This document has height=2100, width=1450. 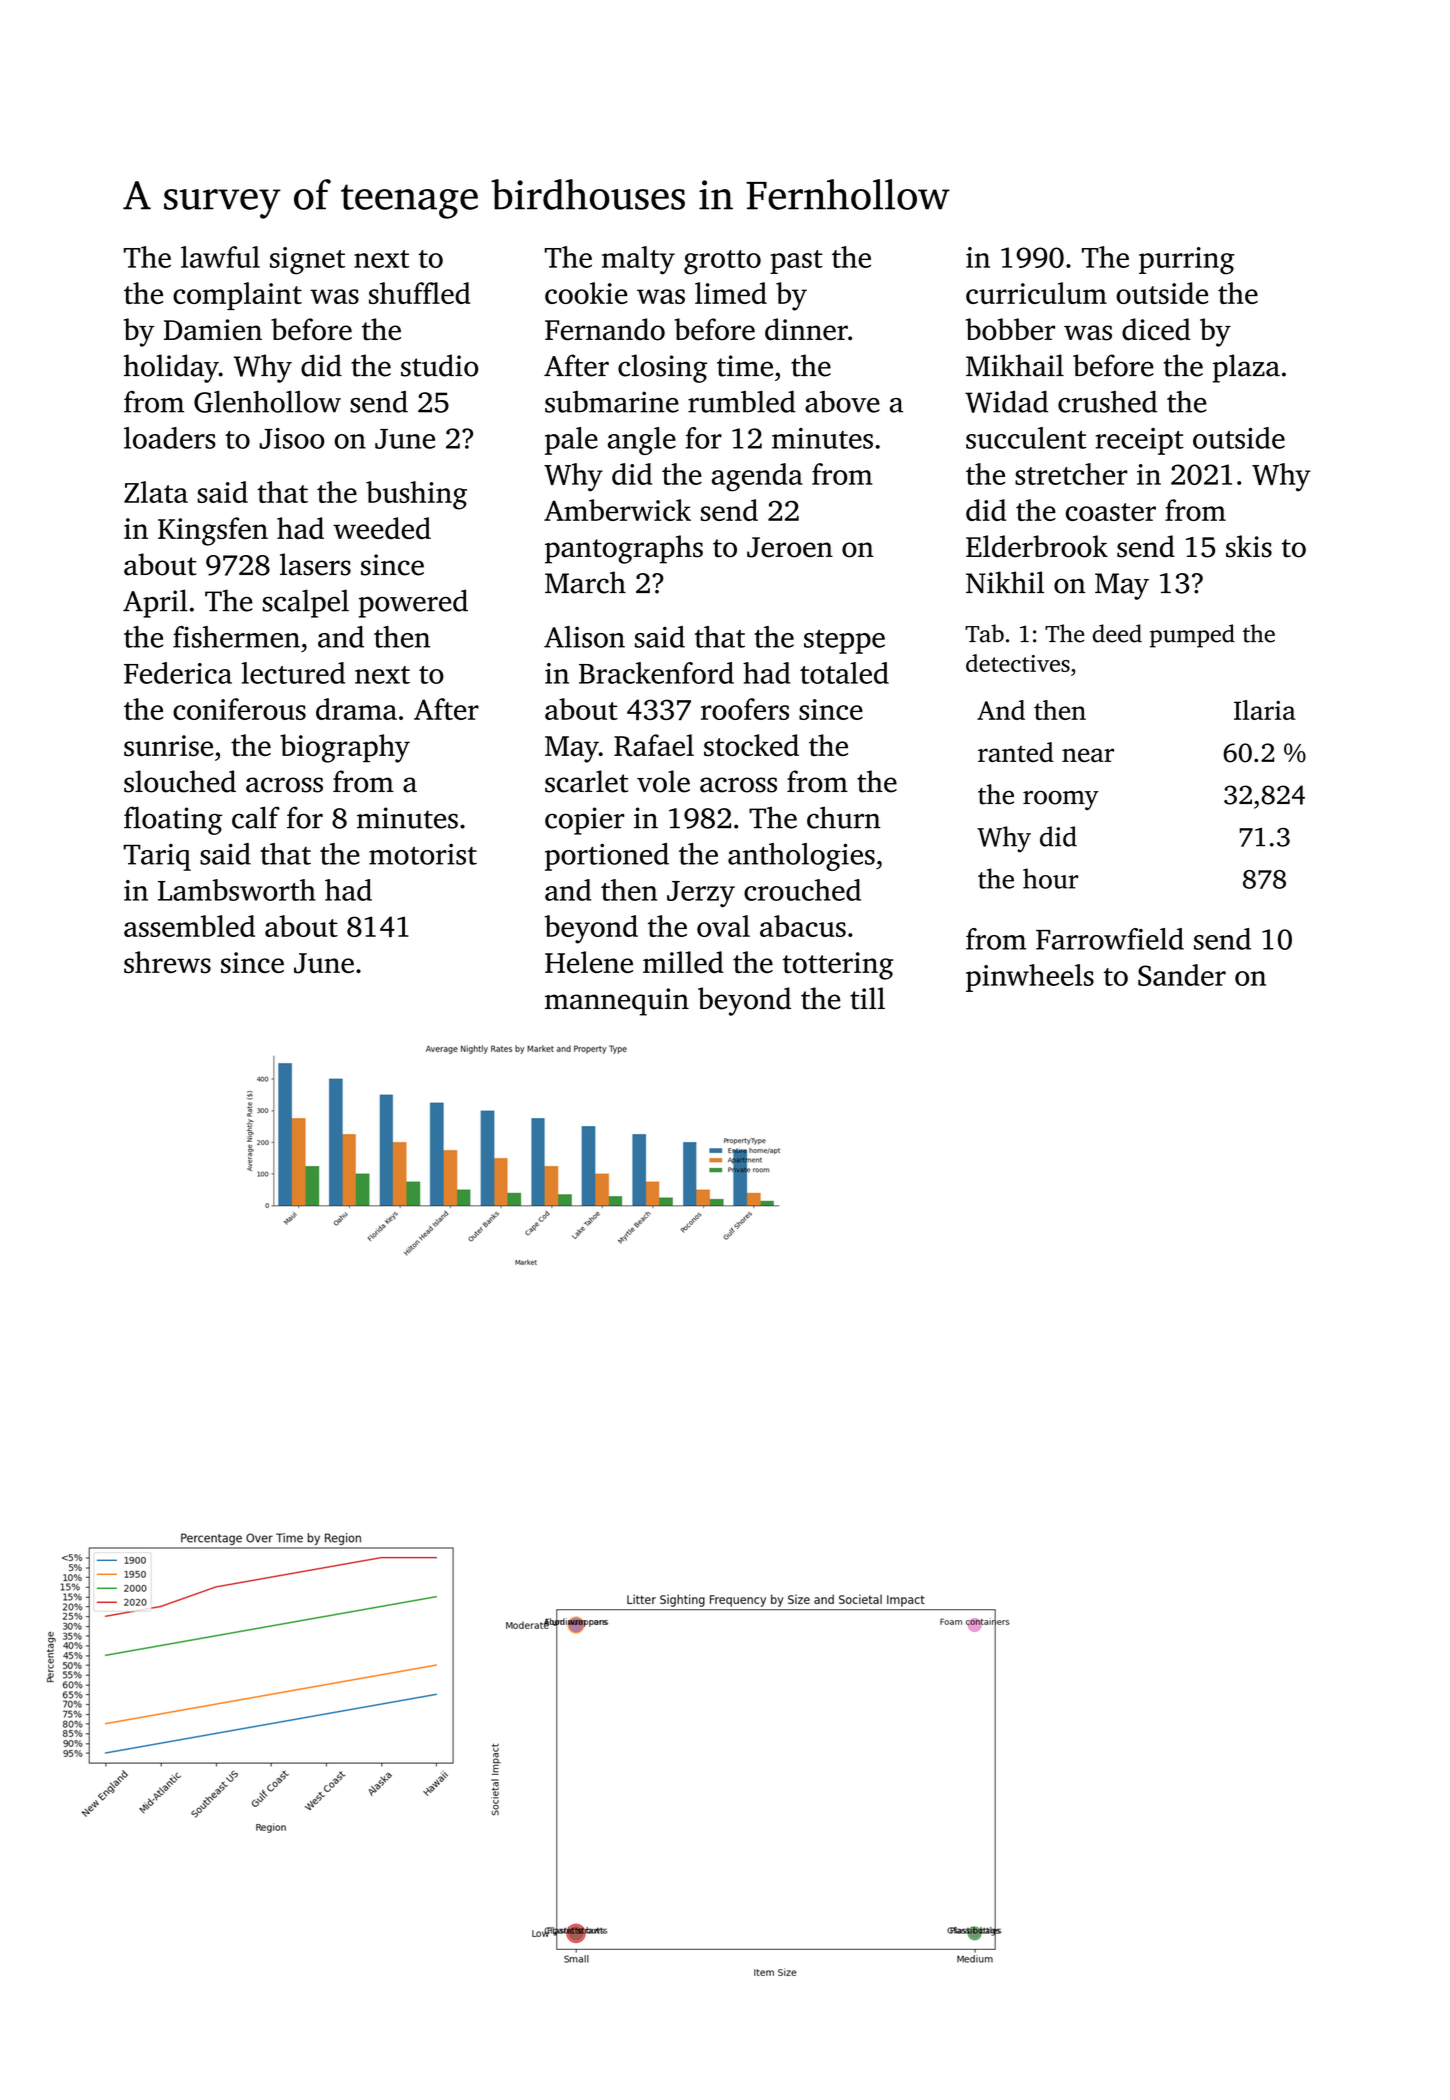 I want to click on Jisoo, so click(x=292, y=438).
